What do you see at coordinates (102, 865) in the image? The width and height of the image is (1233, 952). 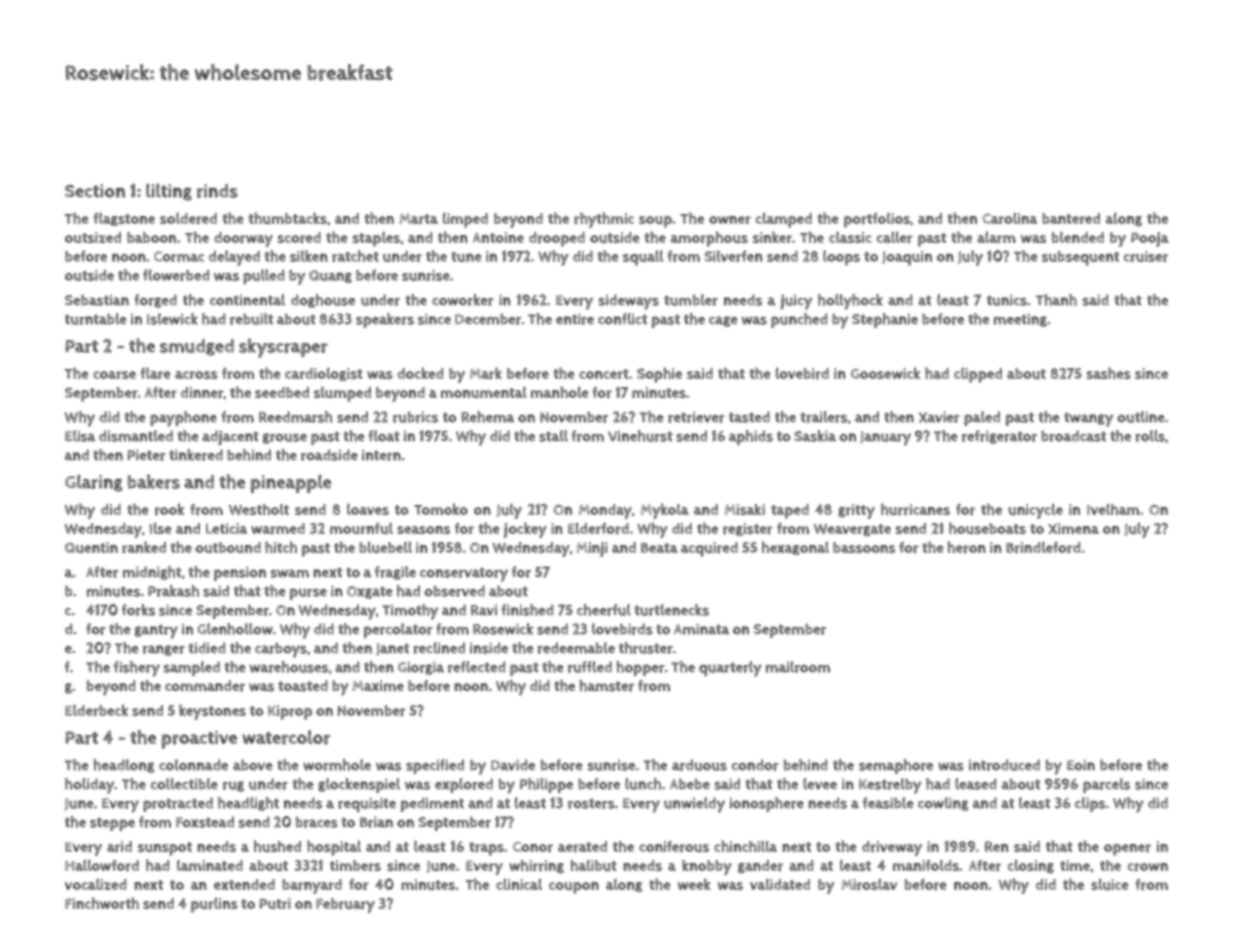 I see `Hallowford` at bounding box center [102, 865].
